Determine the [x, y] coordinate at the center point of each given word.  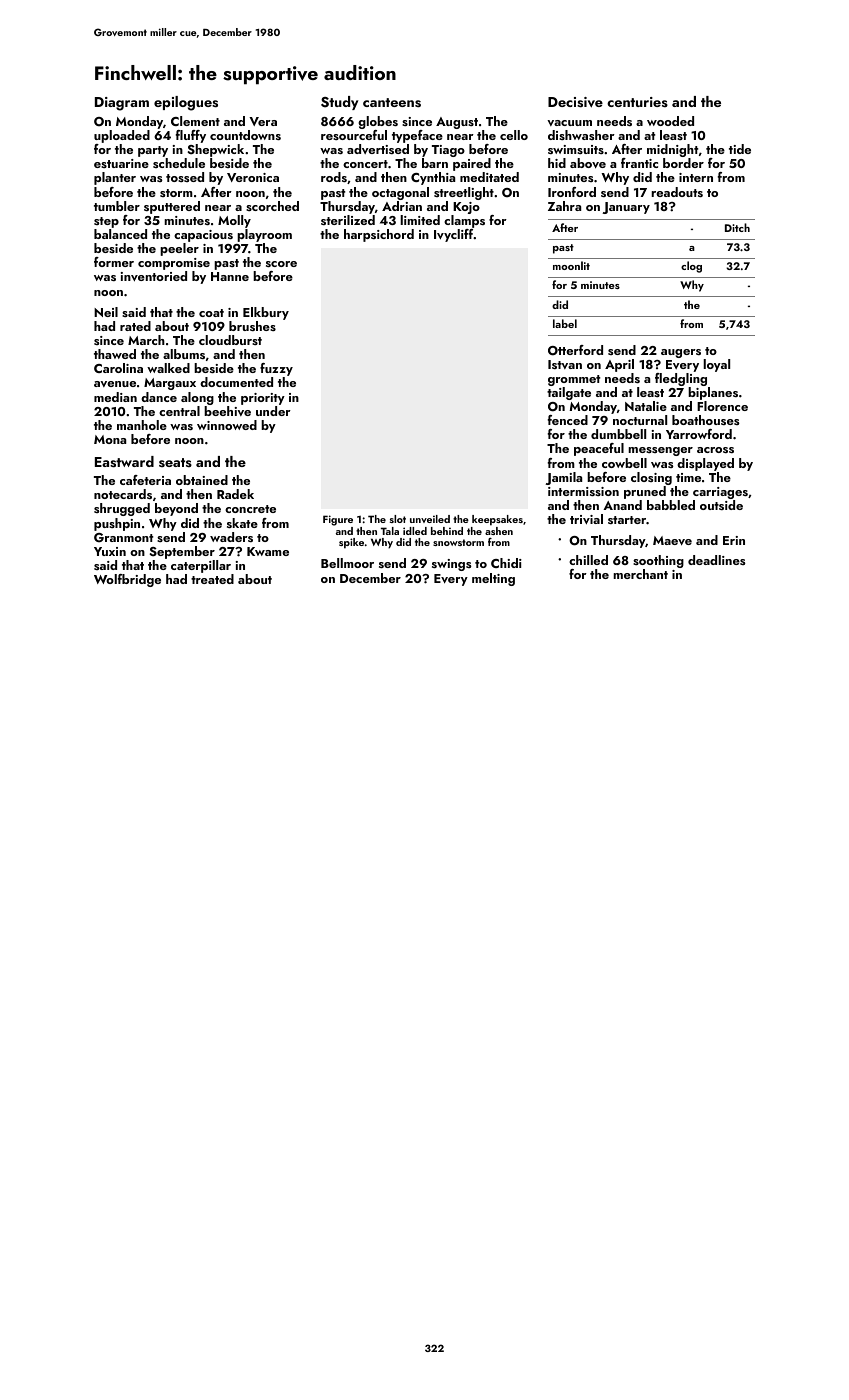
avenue [115, 384]
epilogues [186, 103]
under [273, 411]
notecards [123, 494]
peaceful [599, 449]
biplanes [713, 393]
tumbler [117, 206]
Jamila [563, 478]
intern [696, 177]
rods [334, 177]
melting [493, 579]
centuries [637, 102]
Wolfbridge [127, 580]
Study [339, 103]
